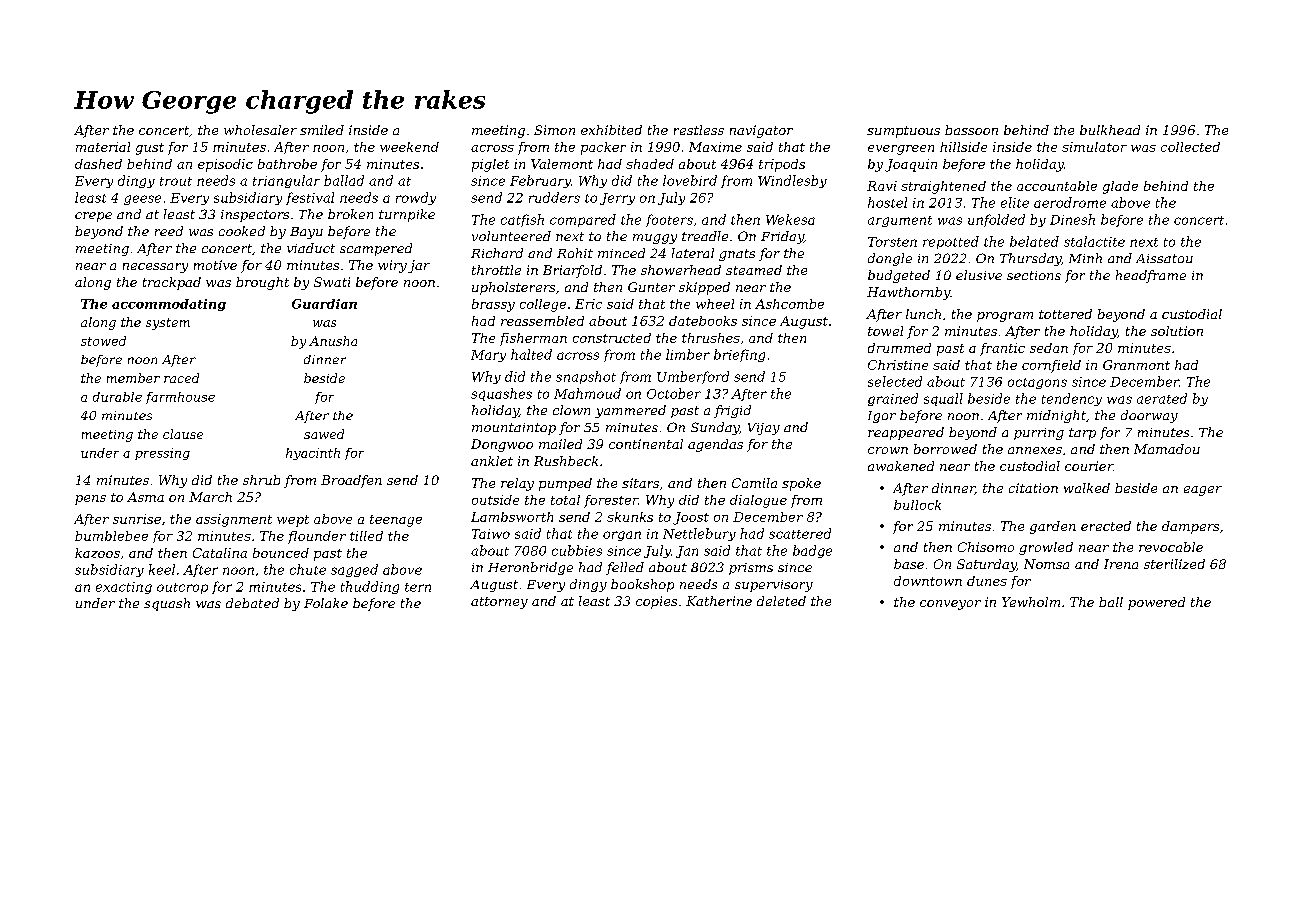  Describe the element at coordinates (1110, 130) in the screenshot. I see `bulkhead` at that location.
